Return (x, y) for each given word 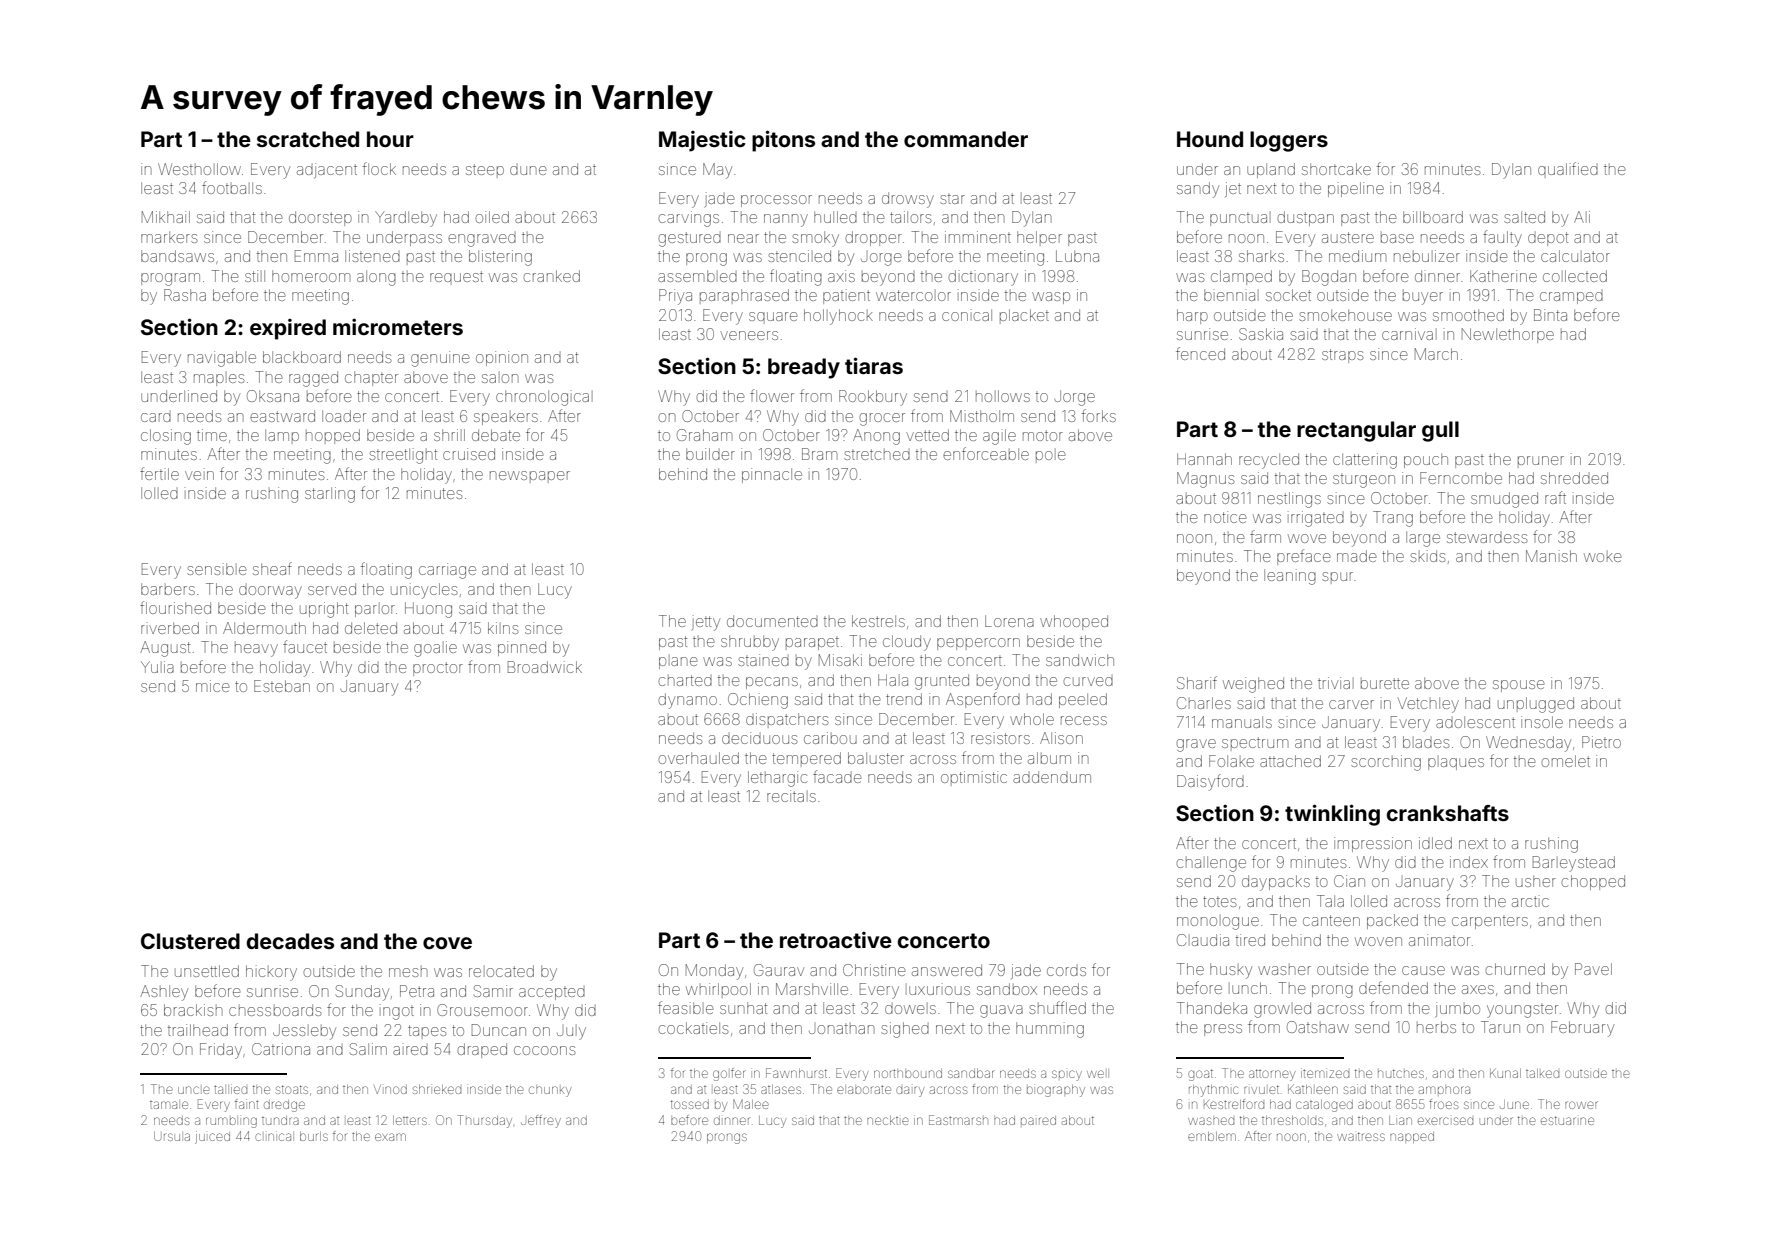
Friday (221, 1051)
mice (212, 686)
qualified (1568, 168)
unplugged (1536, 705)
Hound (1210, 139)
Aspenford (983, 700)
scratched (308, 139)
